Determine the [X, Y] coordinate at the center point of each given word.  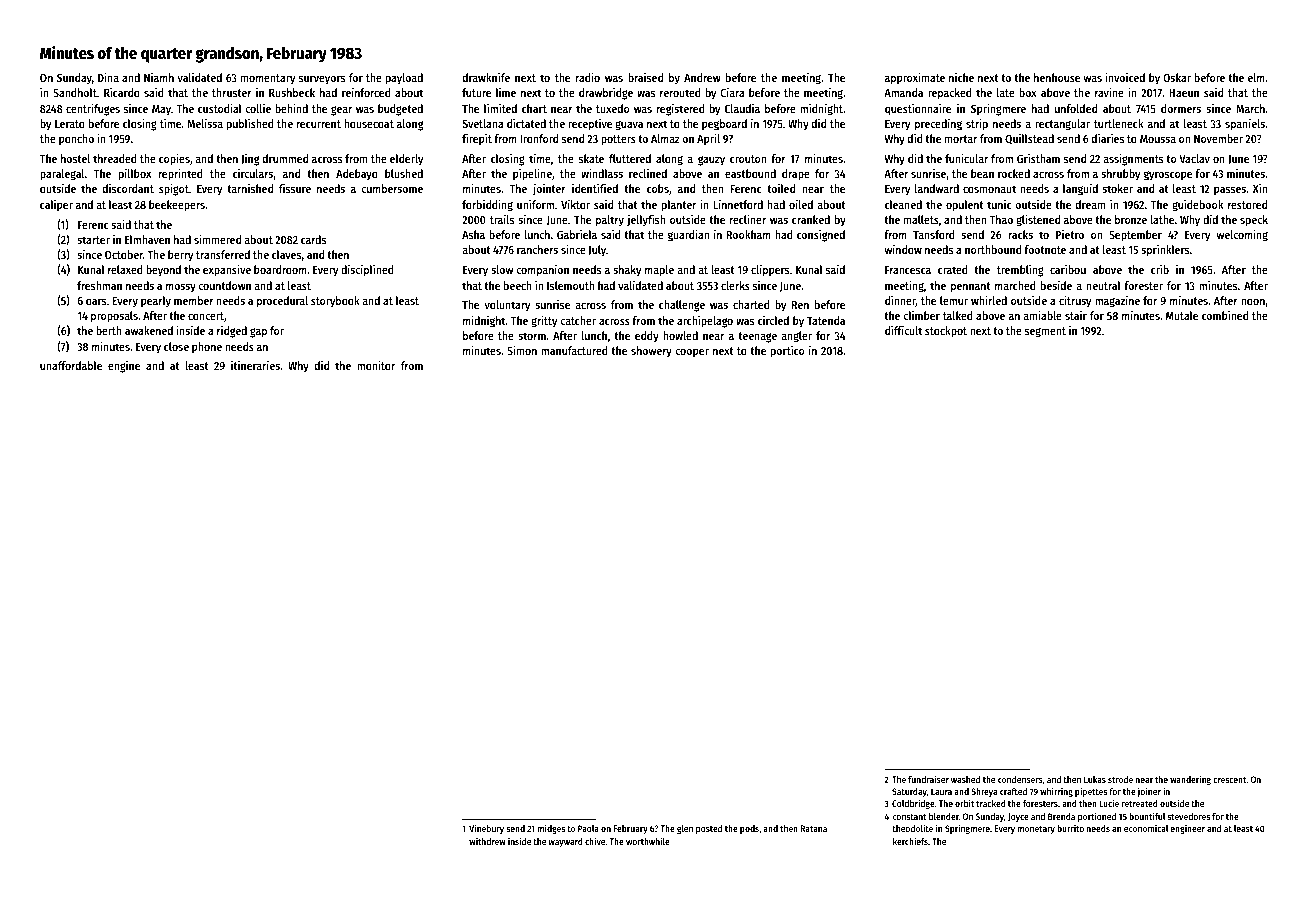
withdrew [487, 841]
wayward [565, 842]
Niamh [159, 77]
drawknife [486, 77]
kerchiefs [910, 841]
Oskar [1177, 77]
